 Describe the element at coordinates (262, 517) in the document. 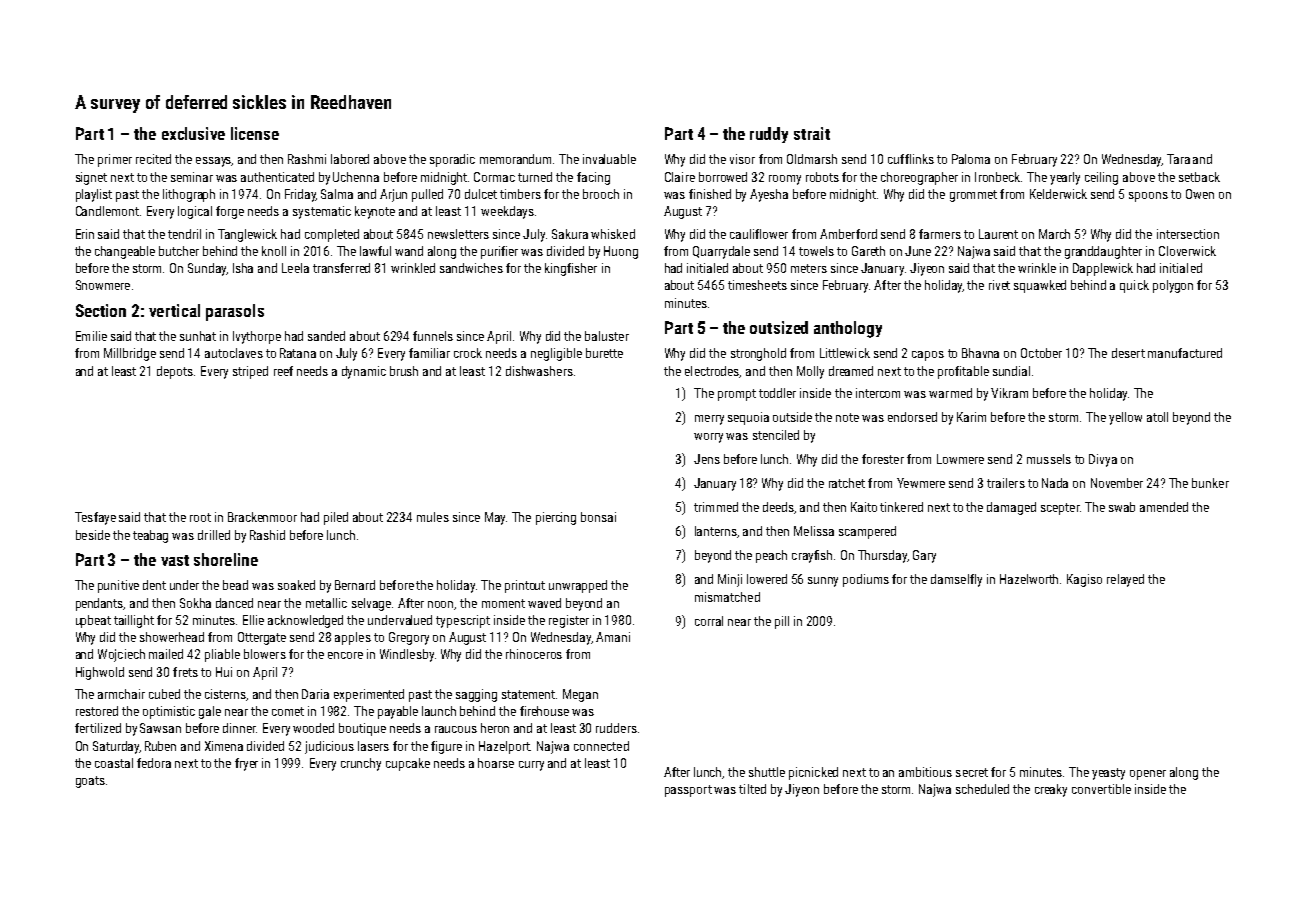

I see `Brackenmoor` at that location.
